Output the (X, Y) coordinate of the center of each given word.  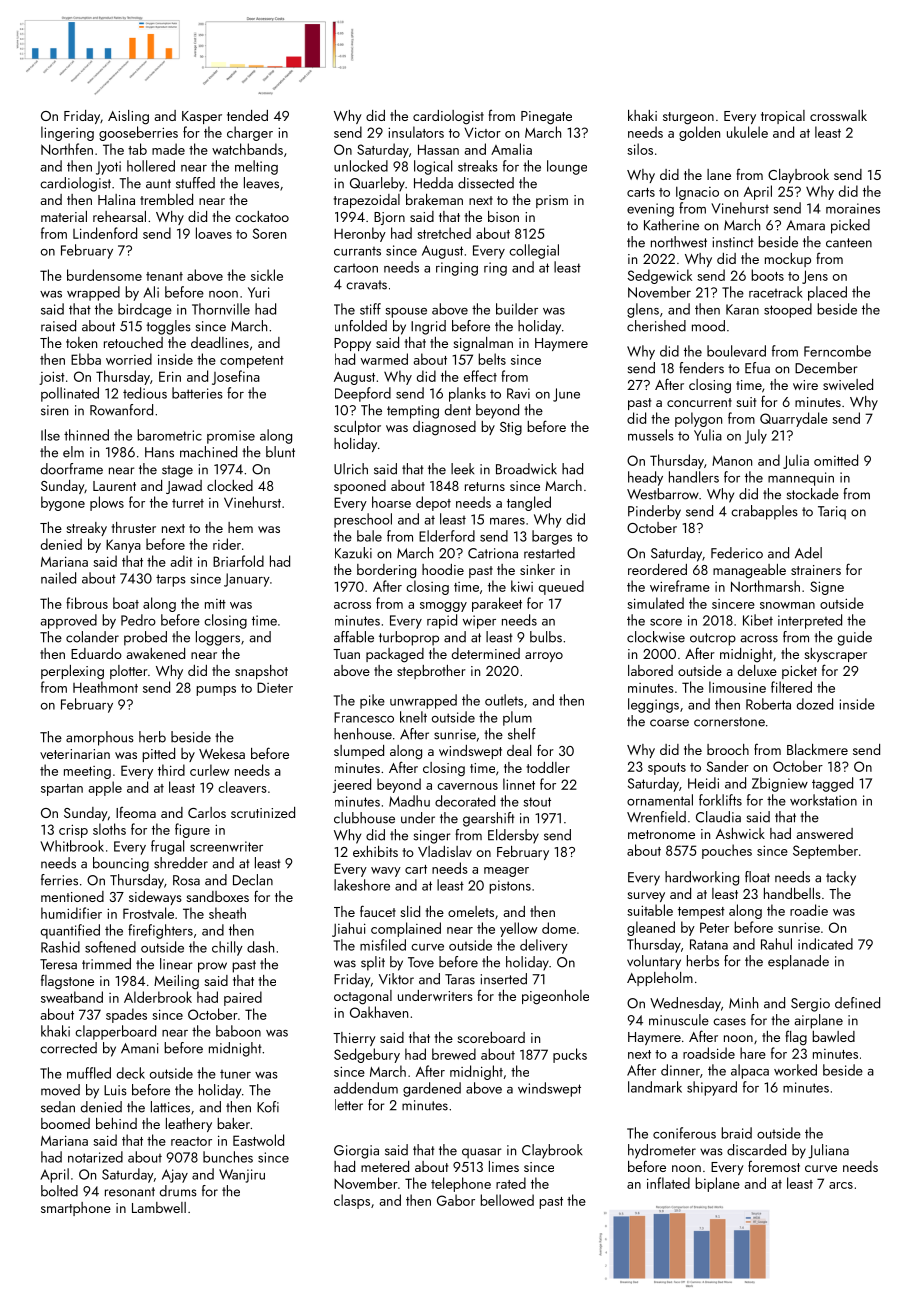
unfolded (361, 326)
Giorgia (356, 1152)
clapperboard (115, 1032)
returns (485, 486)
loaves (214, 233)
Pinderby (654, 512)
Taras (460, 979)
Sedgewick (660, 276)
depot (433, 503)
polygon (698, 419)
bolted (59, 1191)
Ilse (50, 435)
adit (181, 561)
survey (646, 897)
